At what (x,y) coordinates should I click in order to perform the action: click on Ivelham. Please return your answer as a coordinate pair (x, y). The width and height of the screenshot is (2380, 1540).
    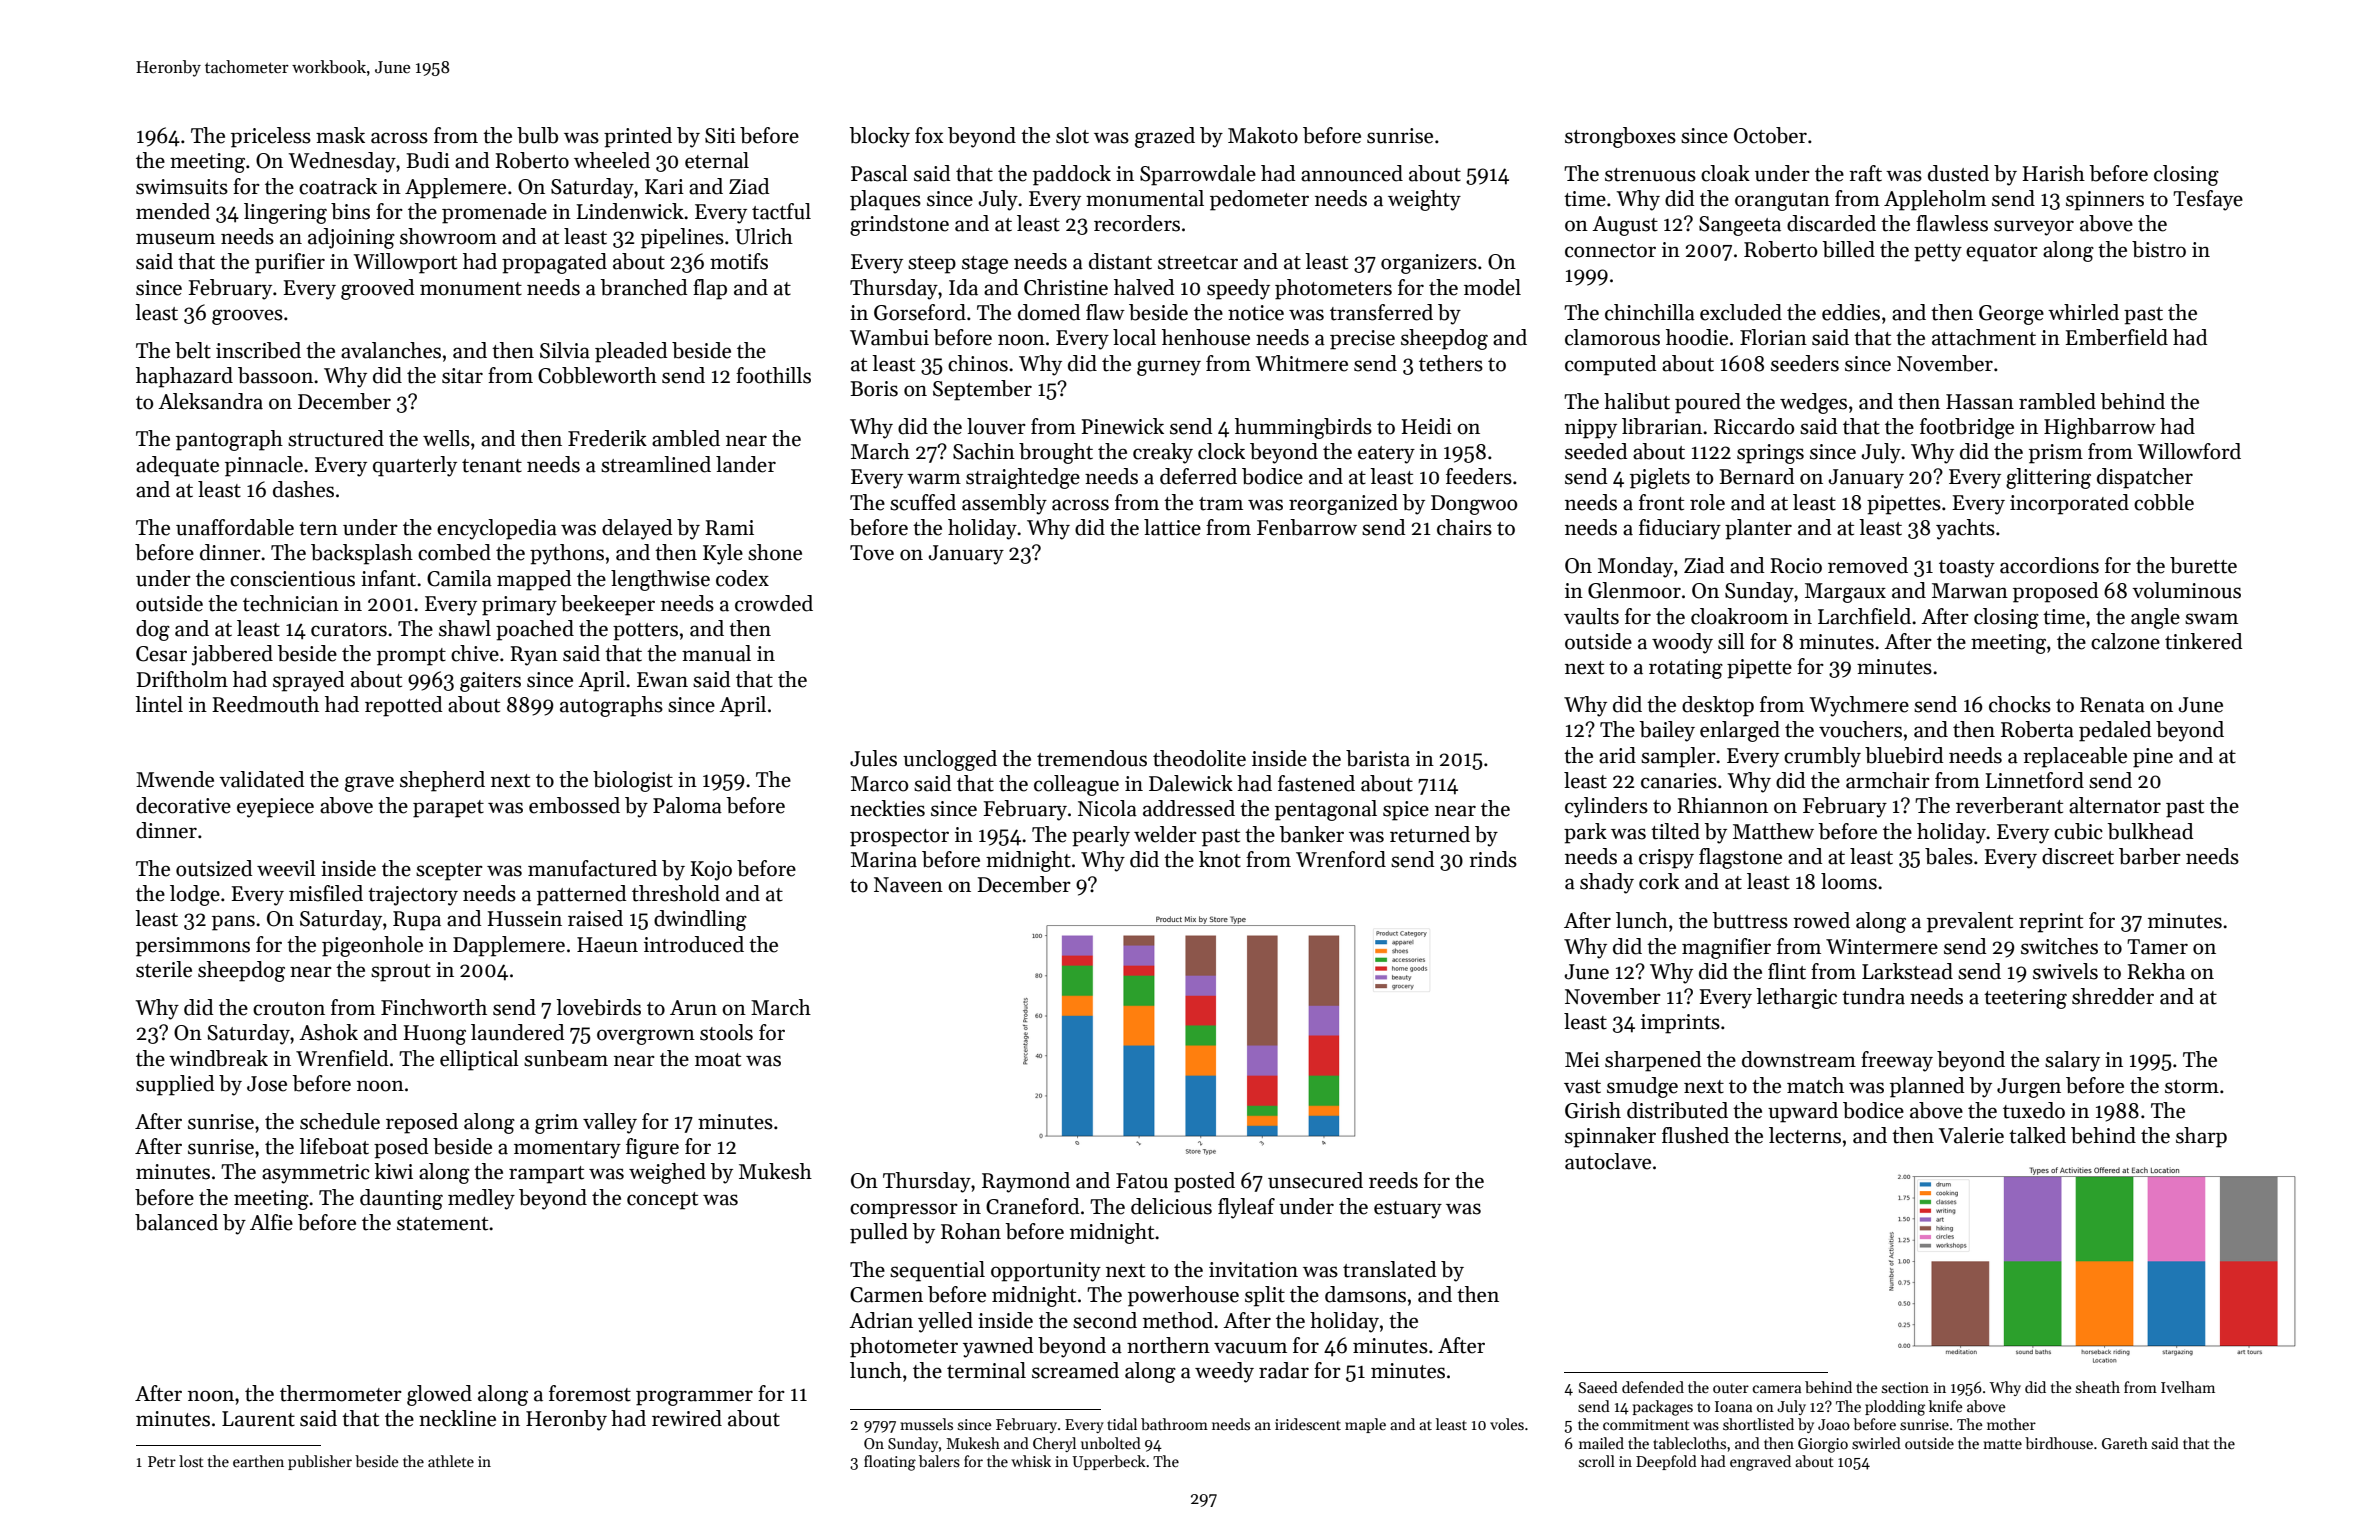
    Looking at the image, I should click on (2188, 1387).
